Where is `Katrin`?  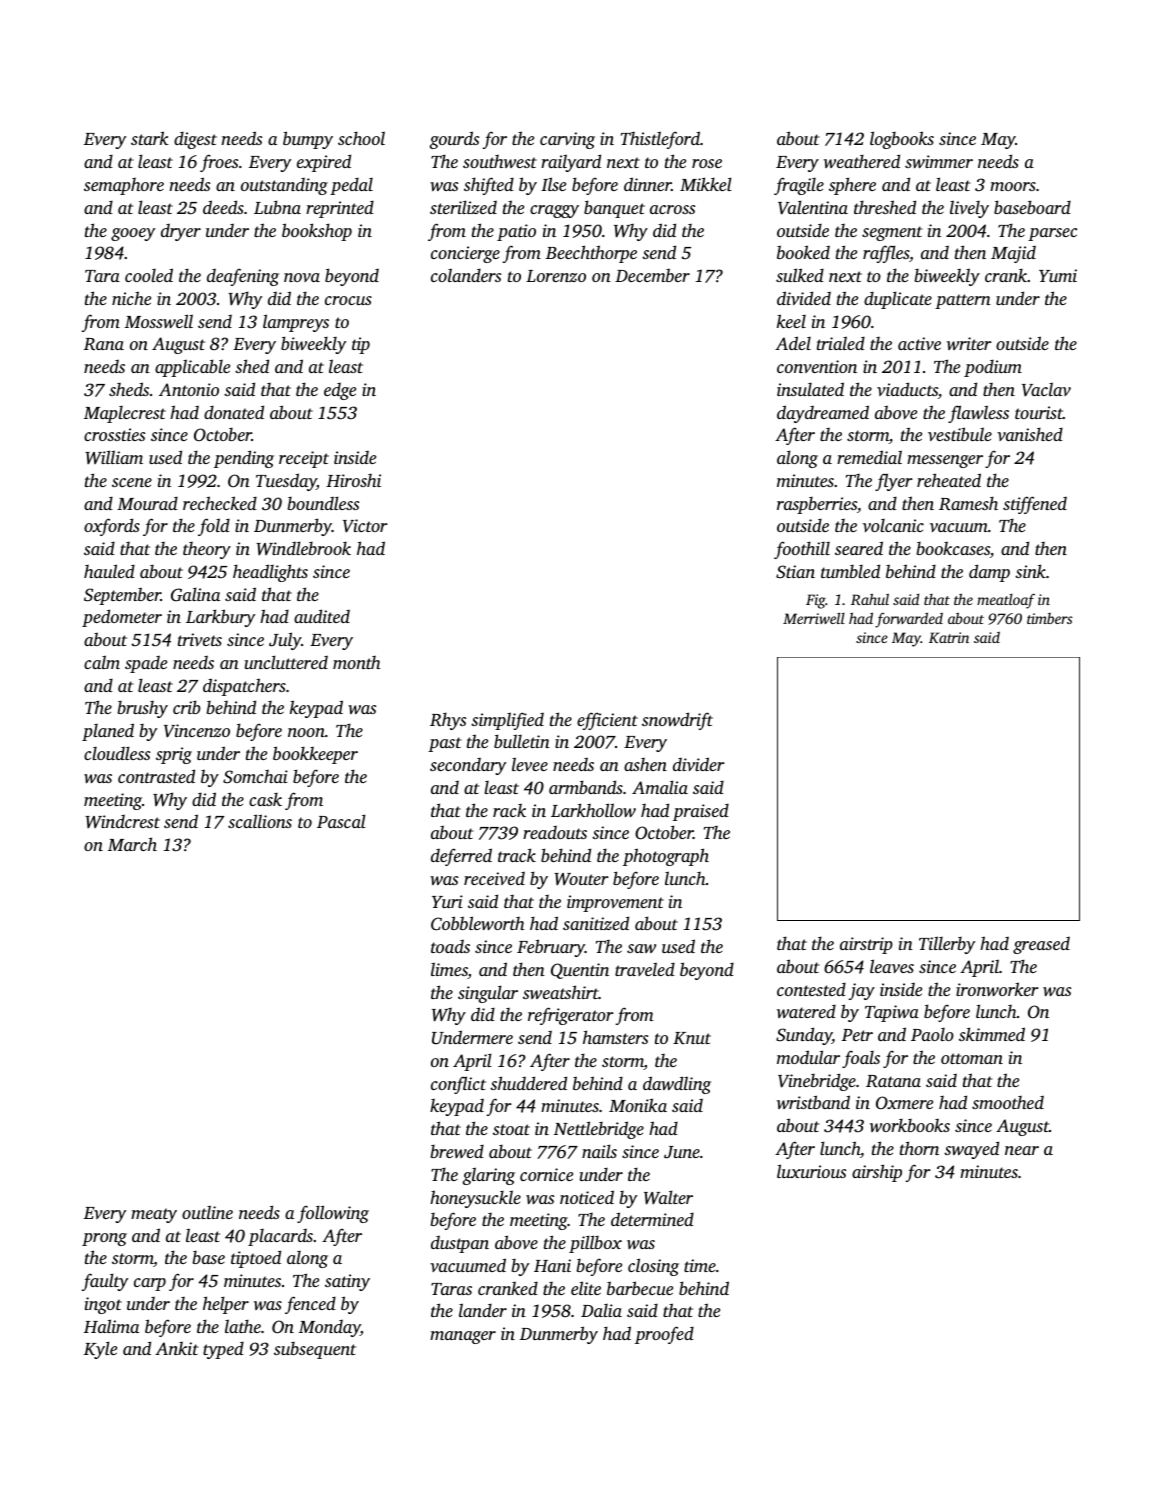 Katrin is located at coordinates (949, 637).
